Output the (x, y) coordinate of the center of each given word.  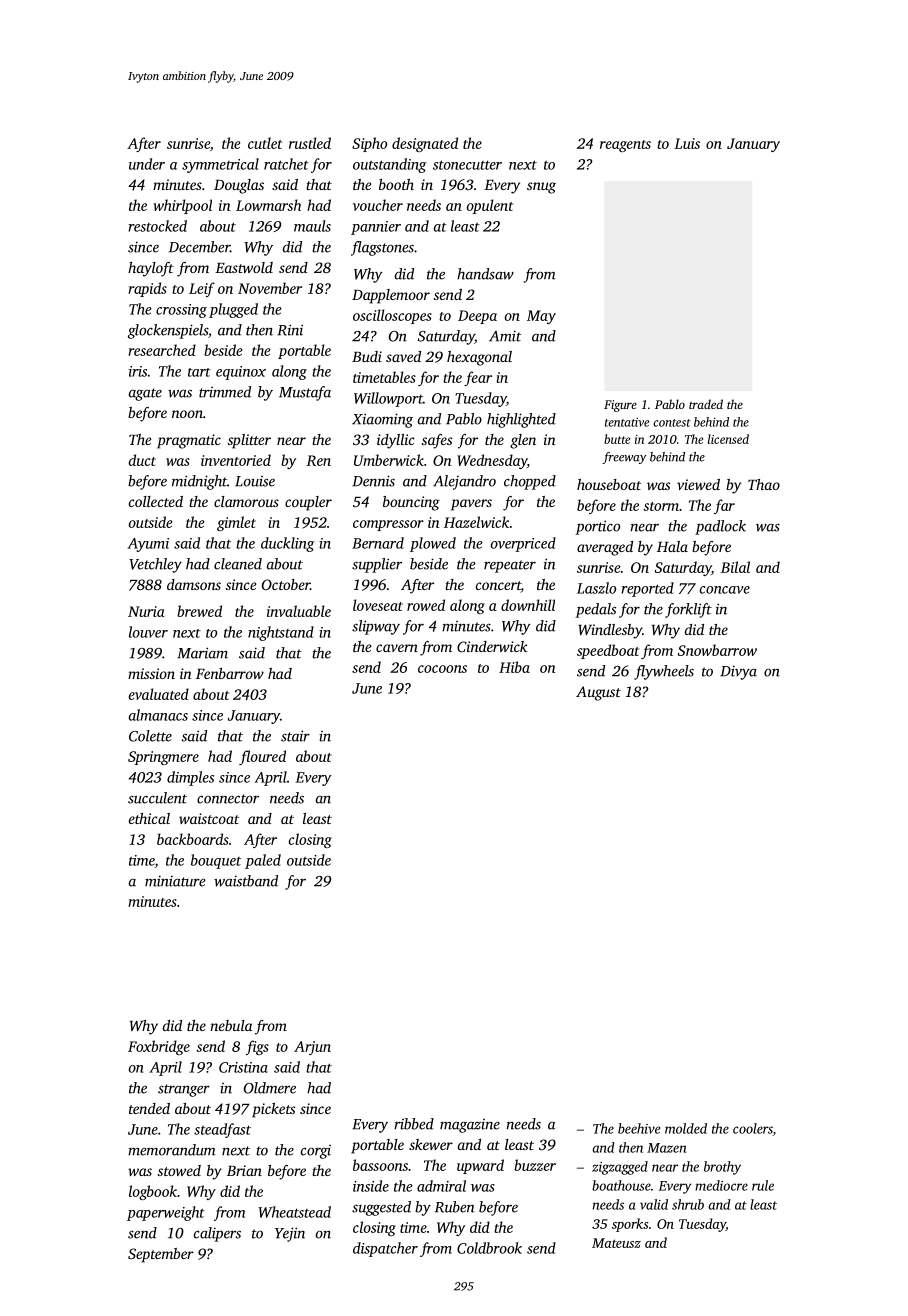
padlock (720, 527)
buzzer (535, 1165)
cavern (397, 648)
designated (425, 144)
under (147, 164)
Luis (687, 143)
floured (262, 757)
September (161, 1255)
